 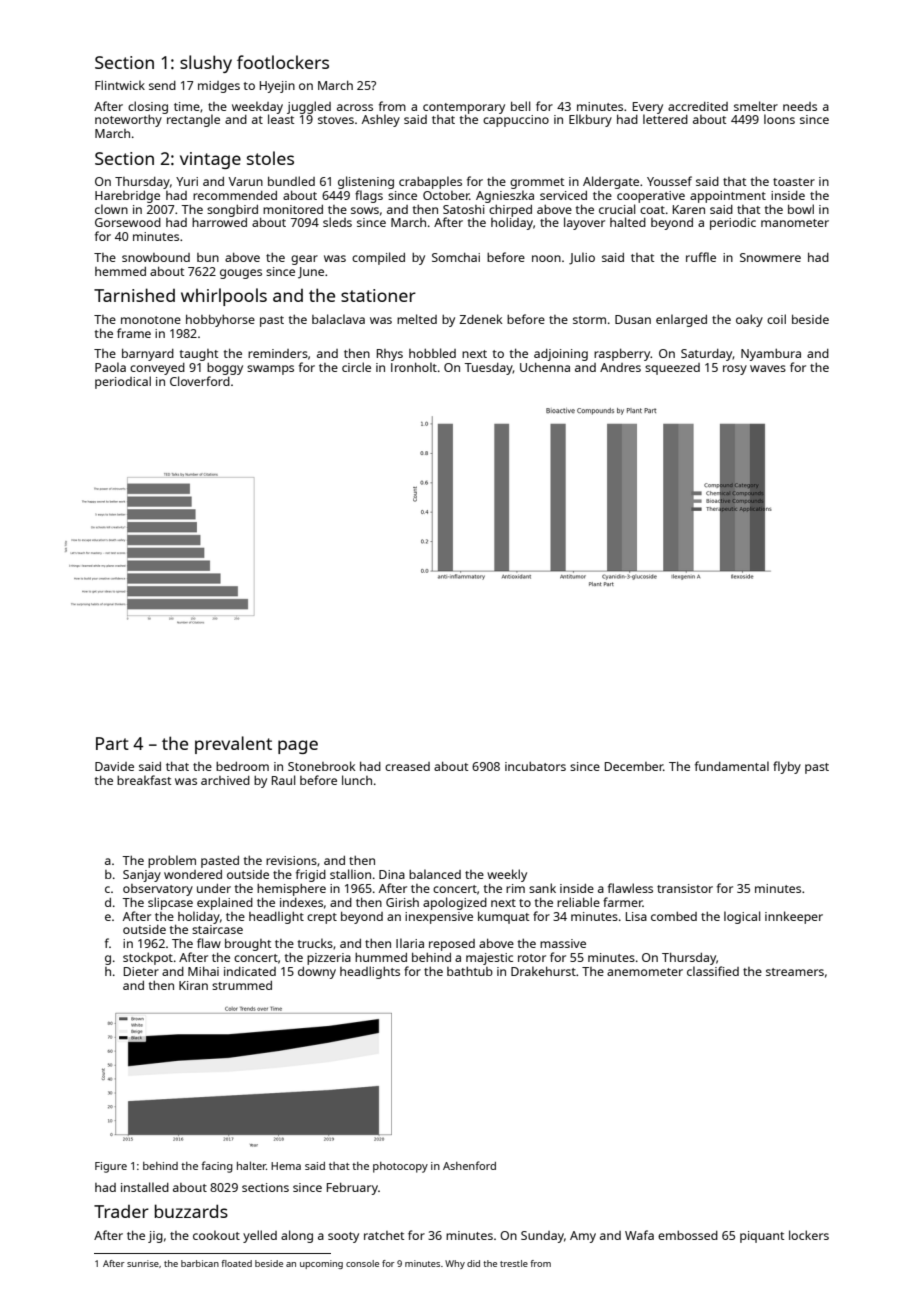 I want to click on Uchenna, so click(x=545, y=367).
